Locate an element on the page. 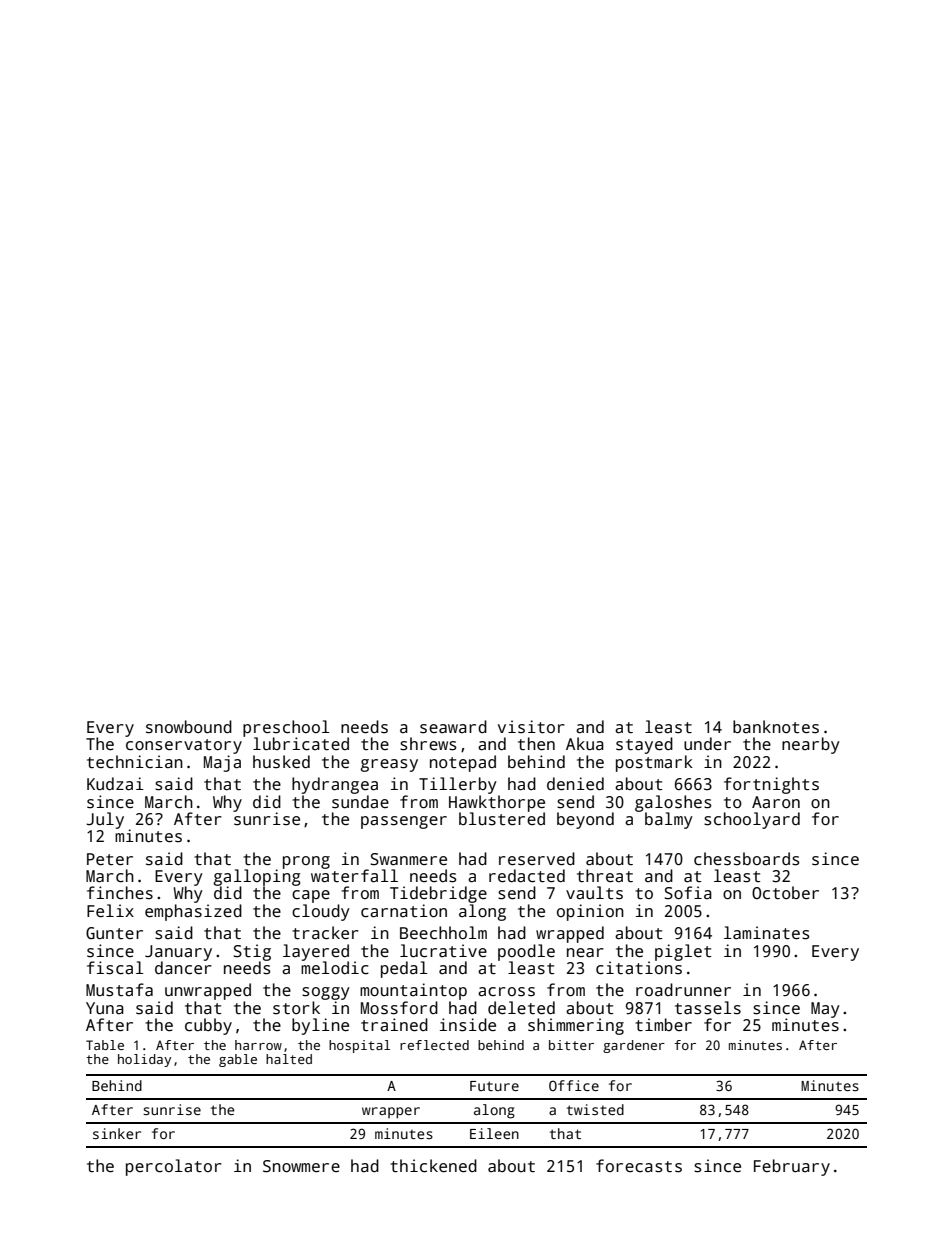  percolator is located at coordinates (174, 1167).
